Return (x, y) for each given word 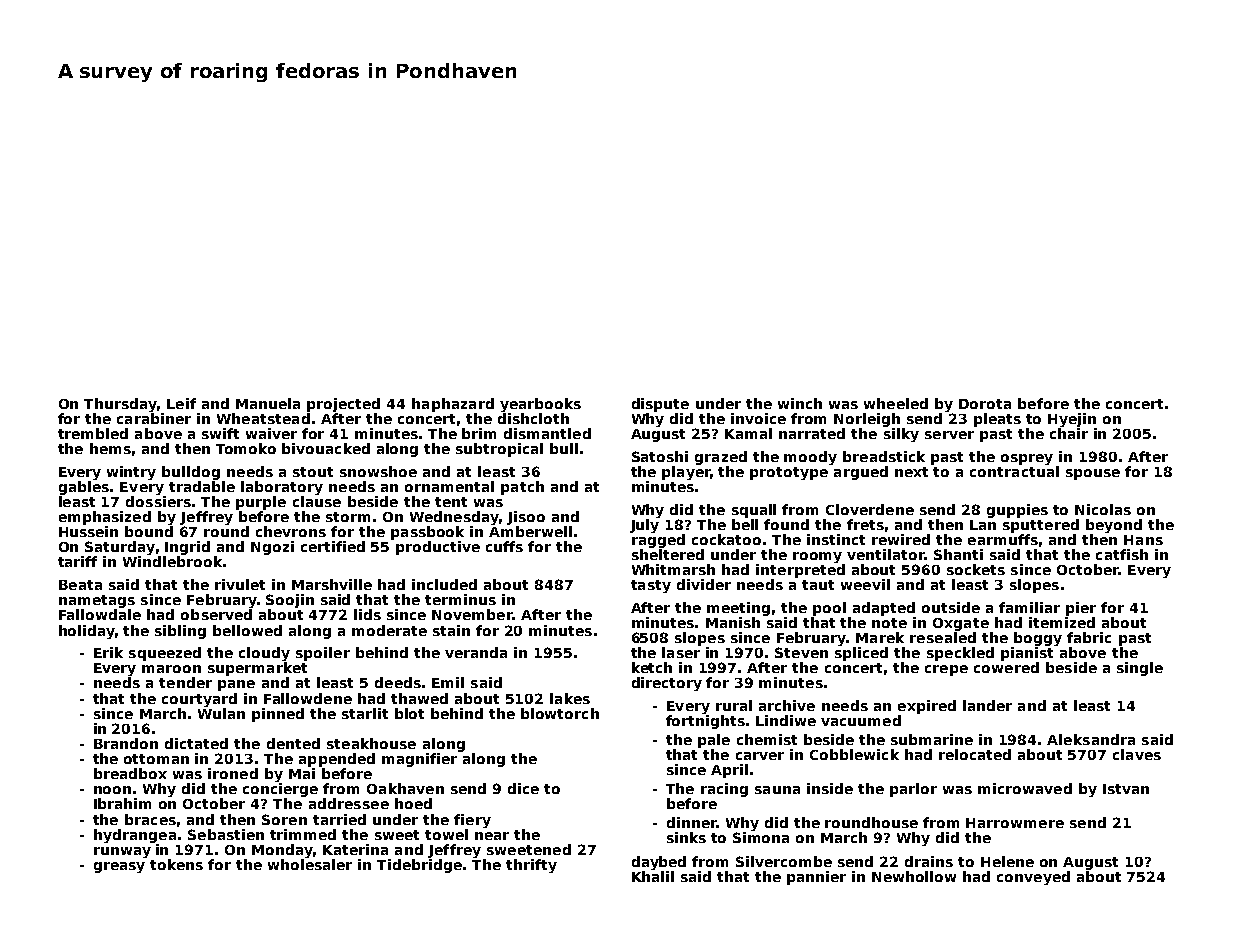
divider (704, 584)
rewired (901, 539)
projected (343, 405)
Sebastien (226, 834)
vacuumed (861, 720)
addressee (349, 803)
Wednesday (454, 518)
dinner (692, 822)
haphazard (453, 405)
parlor (913, 790)
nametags (97, 601)
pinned (278, 715)
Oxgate (961, 624)
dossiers (158, 501)
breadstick (884, 456)
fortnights (705, 722)
